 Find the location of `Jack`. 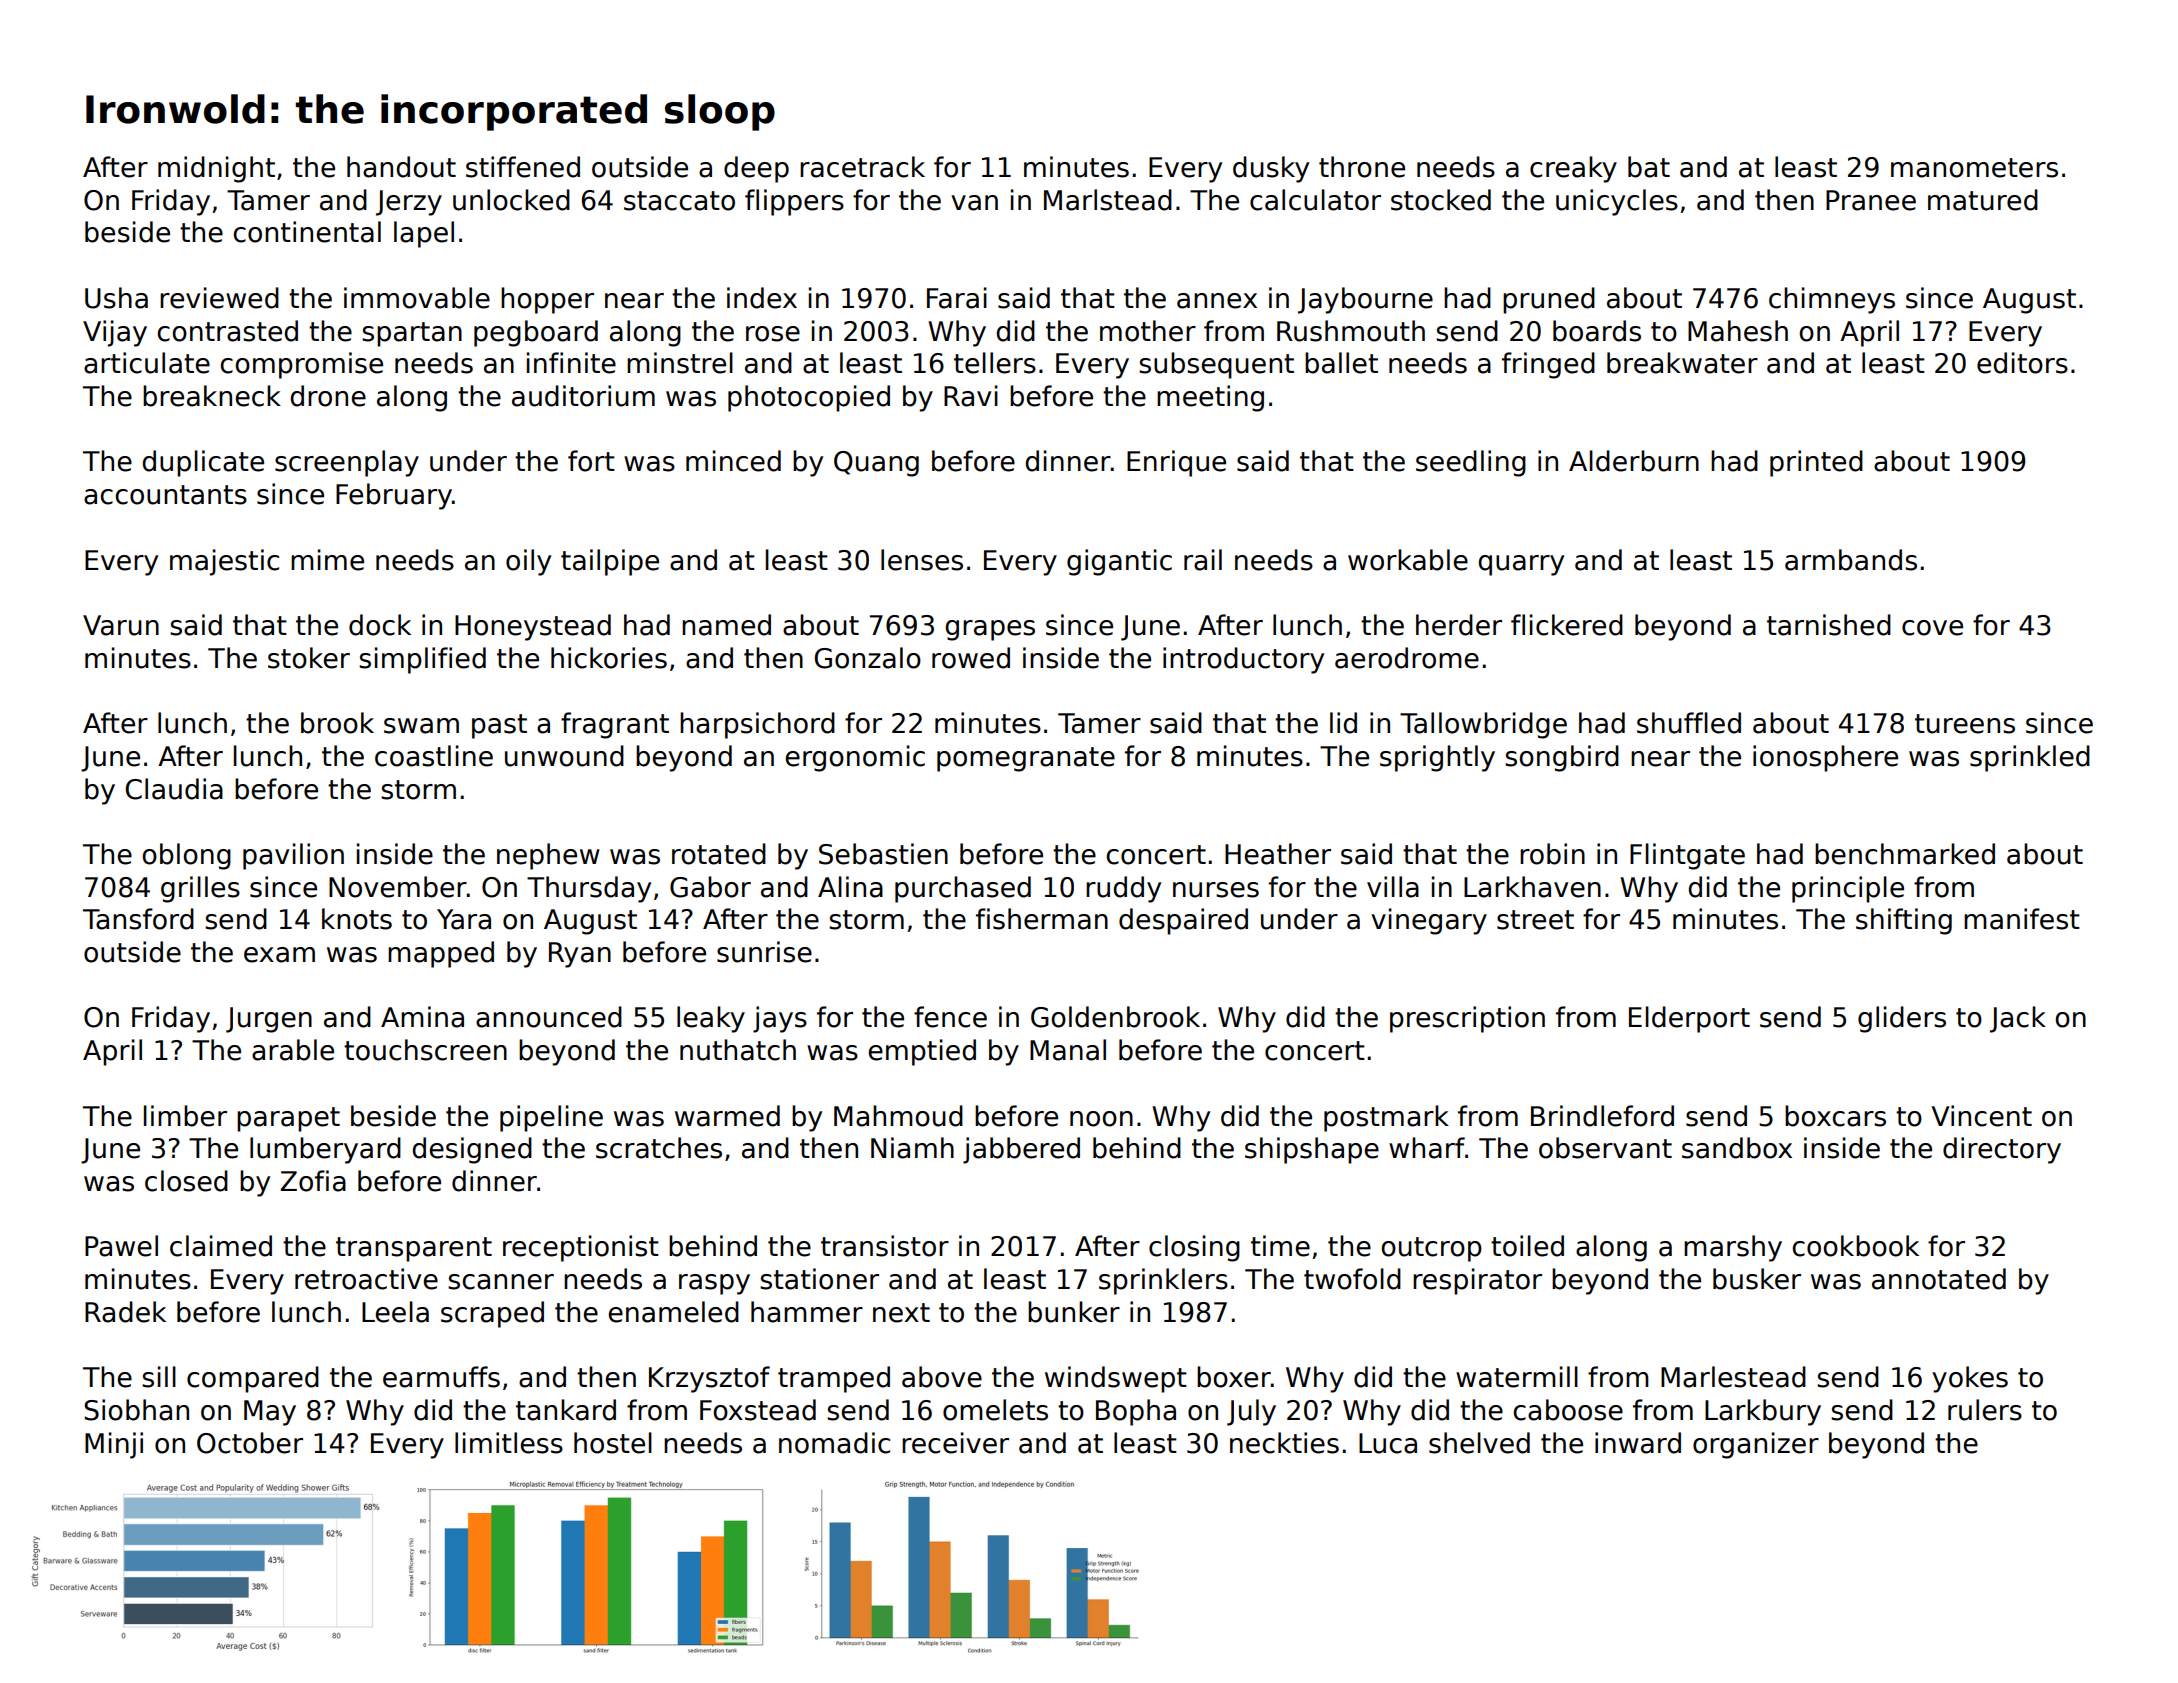

Jack is located at coordinates (2018, 1019).
